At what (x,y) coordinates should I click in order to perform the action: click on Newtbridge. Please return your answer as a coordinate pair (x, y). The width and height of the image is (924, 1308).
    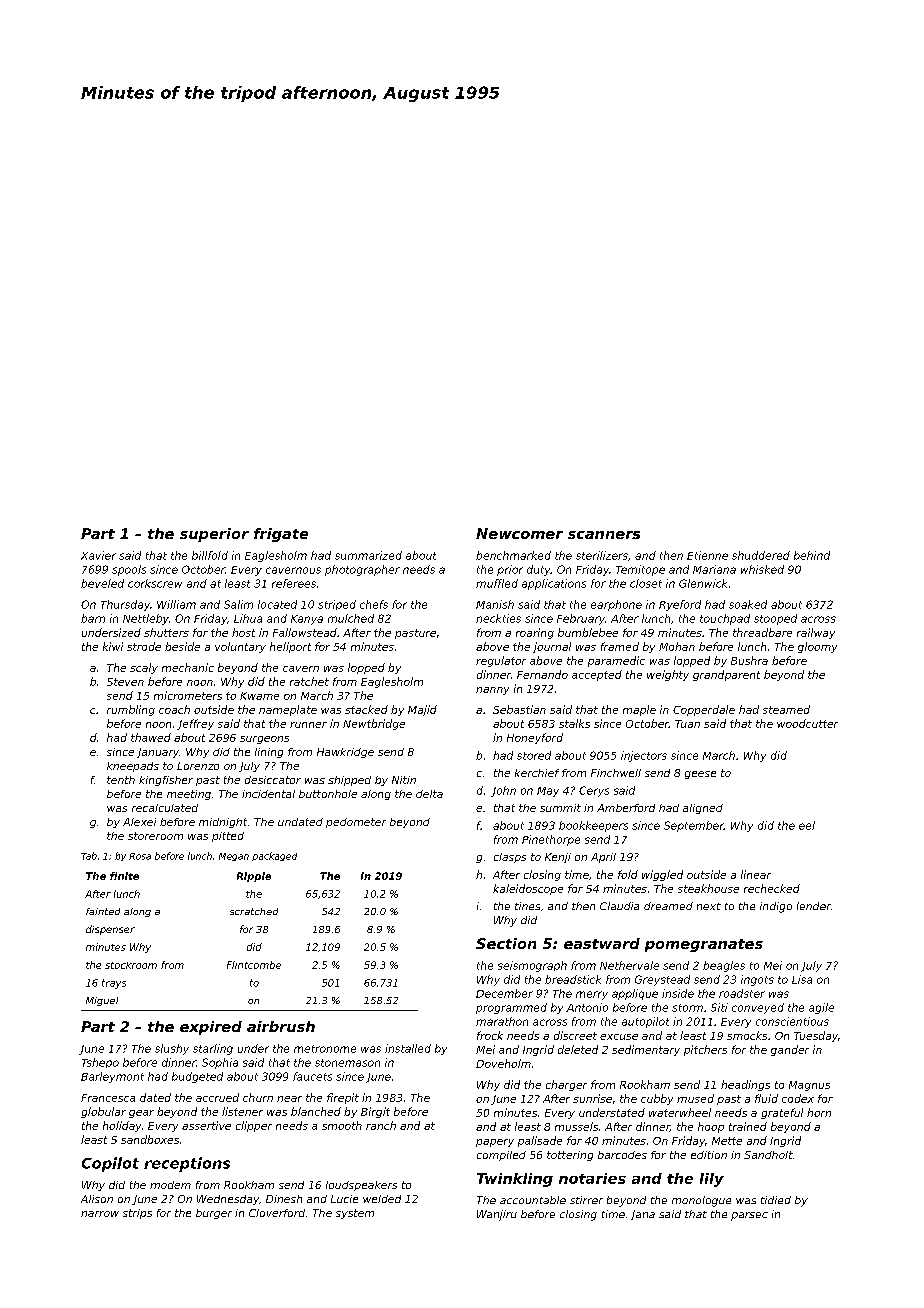
    Looking at the image, I should click on (374, 724).
